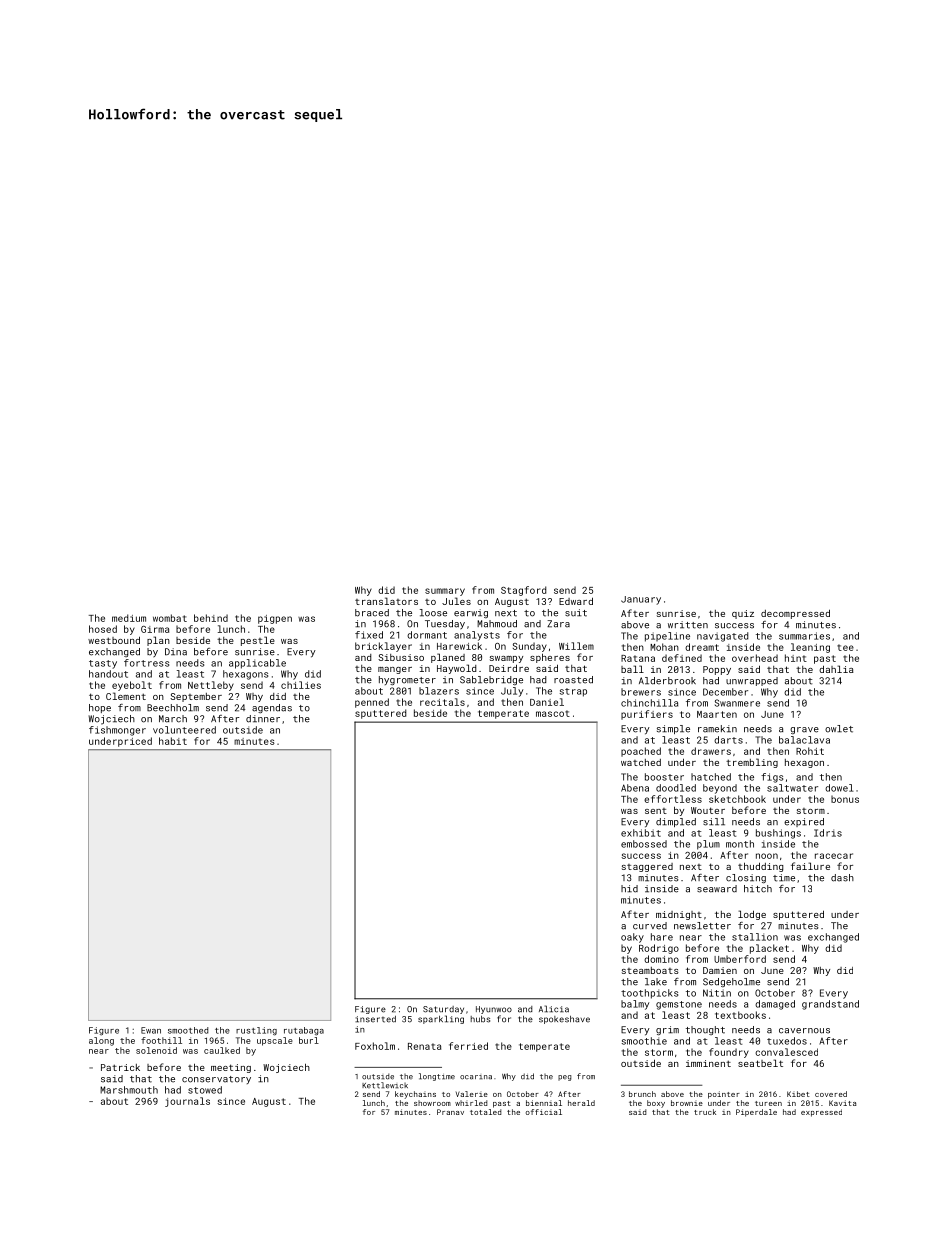 This page has height=1233, width=952. What do you see at coordinates (173, 719) in the page?
I see `March` at bounding box center [173, 719].
